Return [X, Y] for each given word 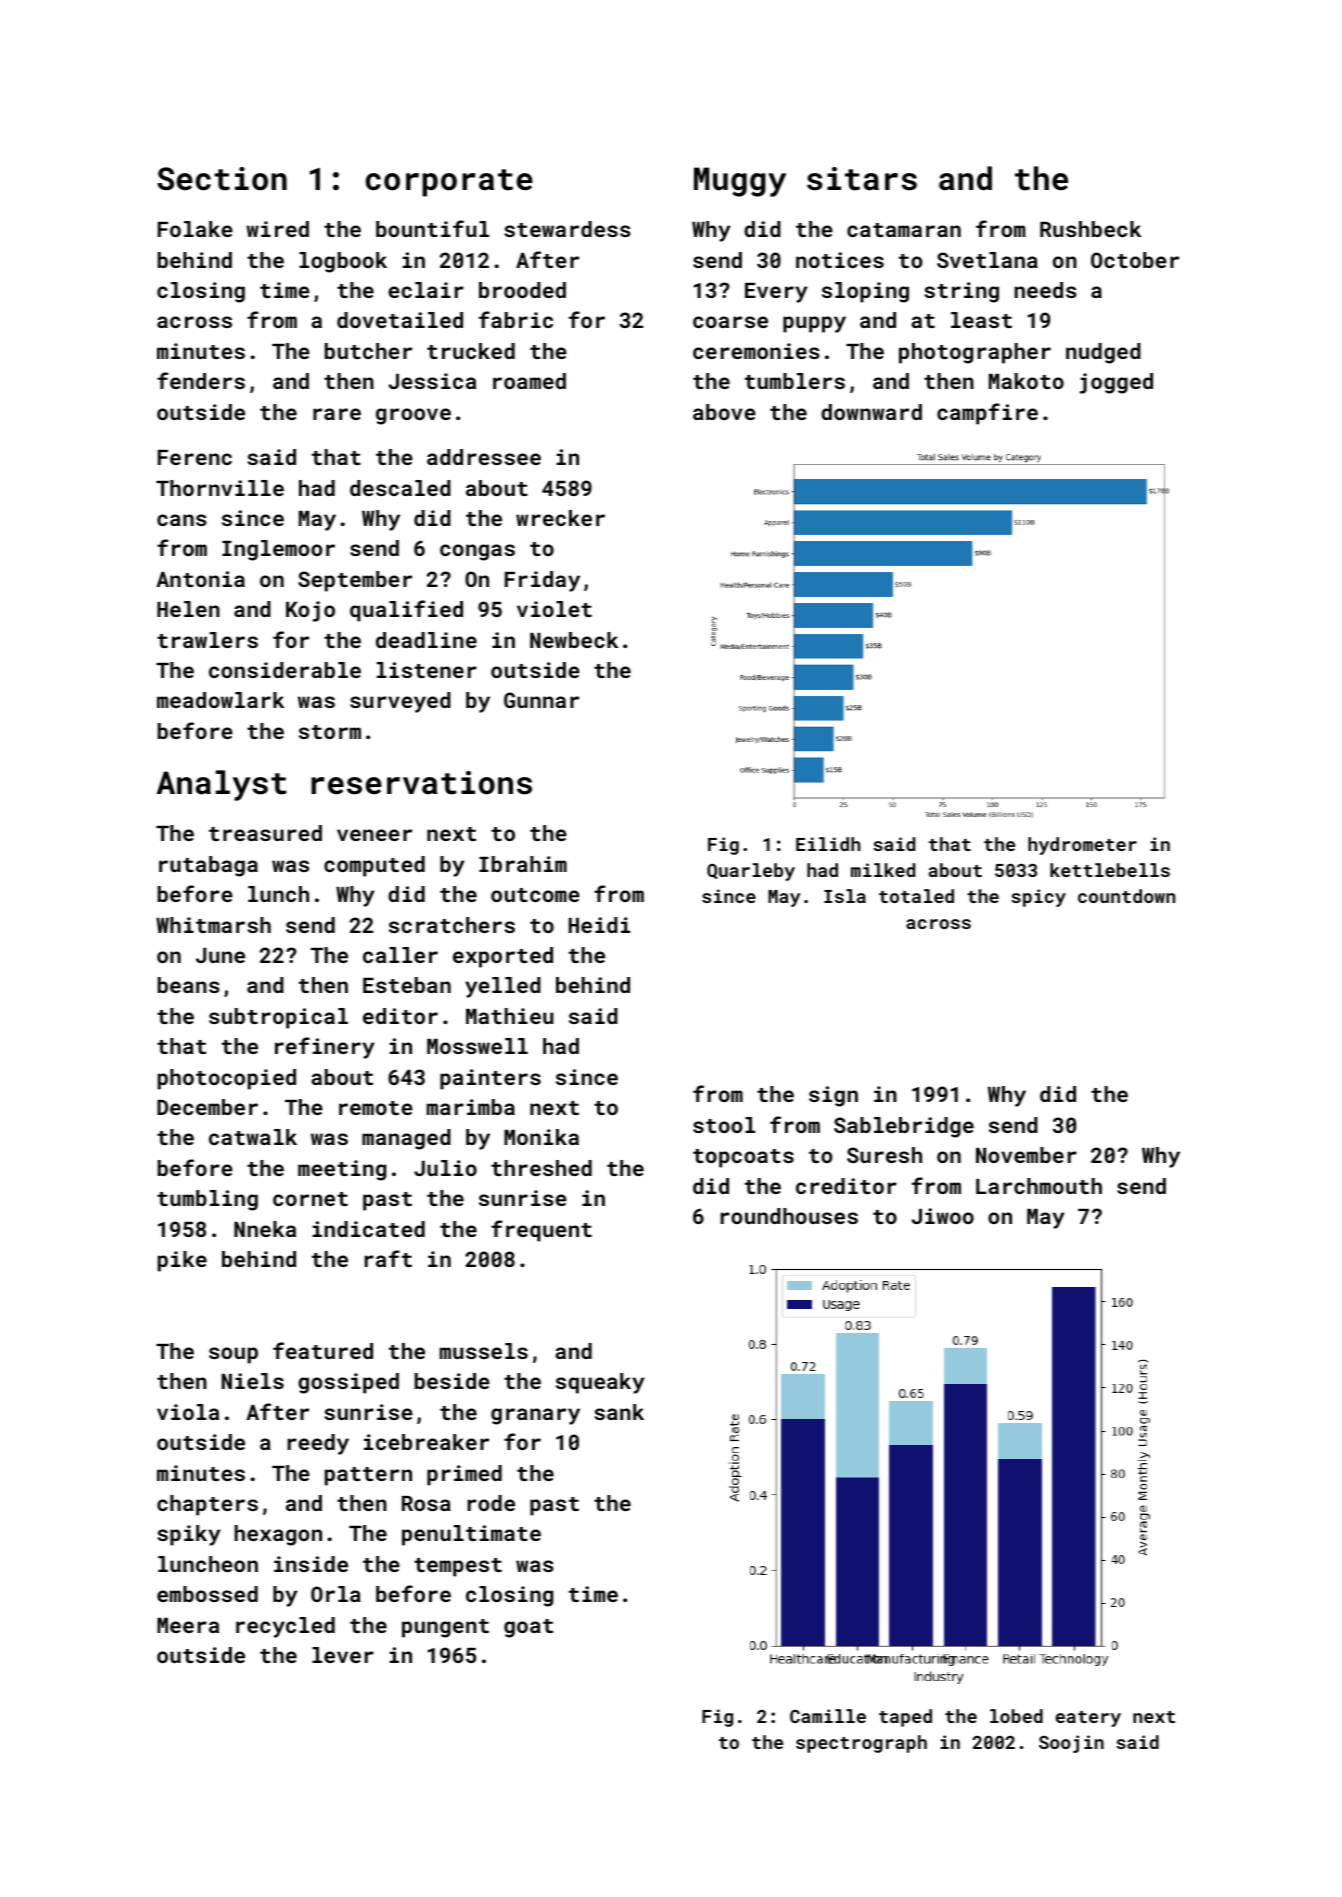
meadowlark [220, 700]
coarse [730, 322]
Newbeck [574, 640]
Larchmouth [1039, 1186]
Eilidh [828, 844]
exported [503, 957]
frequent [541, 1231]
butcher [368, 351]
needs [1045, 290]
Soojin [1071, 1744]
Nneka [265, 1229]
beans [189, 985]
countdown [1126, 896]
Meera [188, 1625]
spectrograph [861, 1744]
